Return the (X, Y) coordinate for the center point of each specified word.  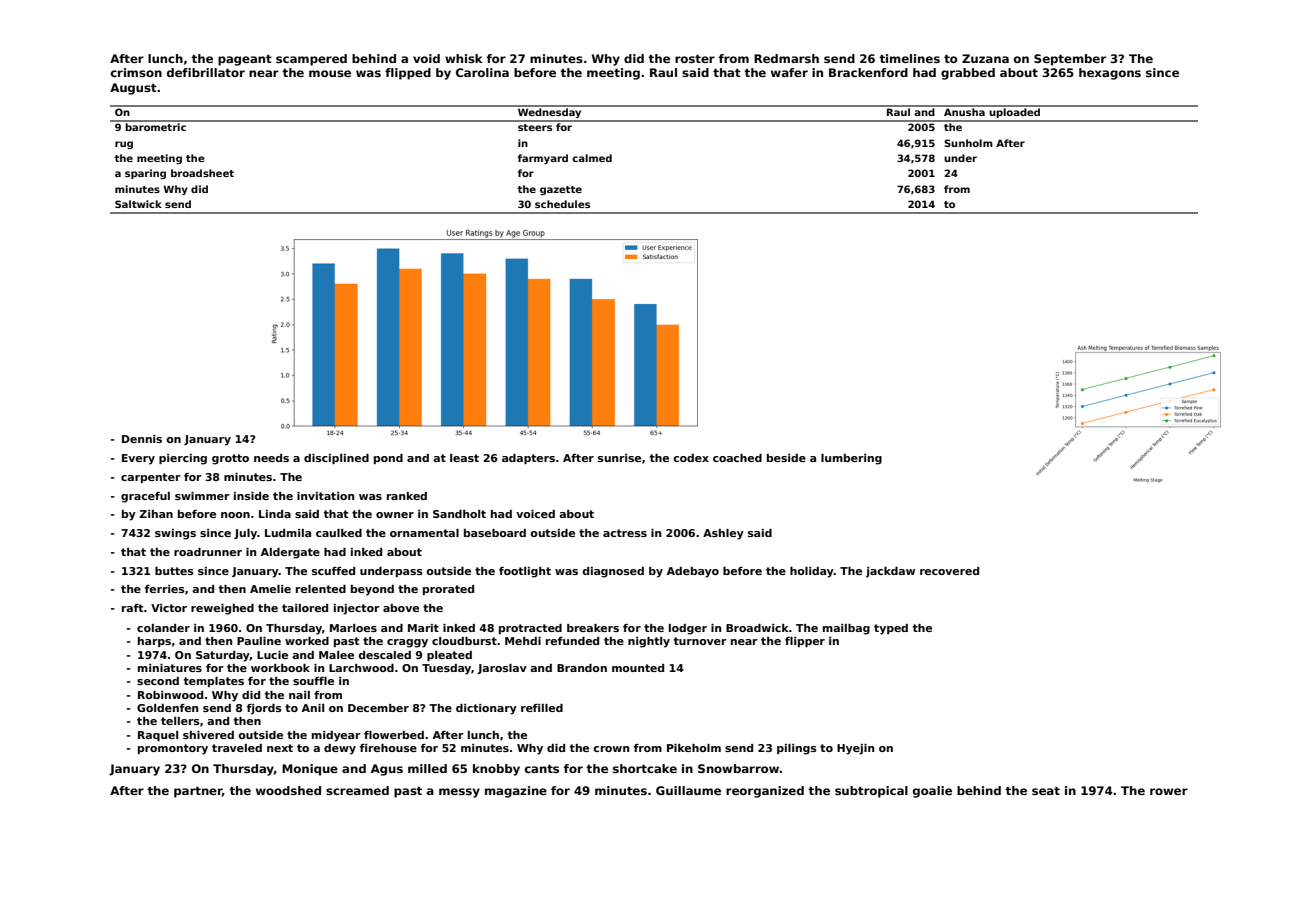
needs (271, 458)
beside (786, 458)
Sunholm (968, 143)
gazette (561, 190)
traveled (237, 748)
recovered (949, 571)
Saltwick (138, 204)
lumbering (851, 459)
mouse (330, 73)
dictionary (486, 709)
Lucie (272, 655)
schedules (562, 204)
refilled (542, 708)
